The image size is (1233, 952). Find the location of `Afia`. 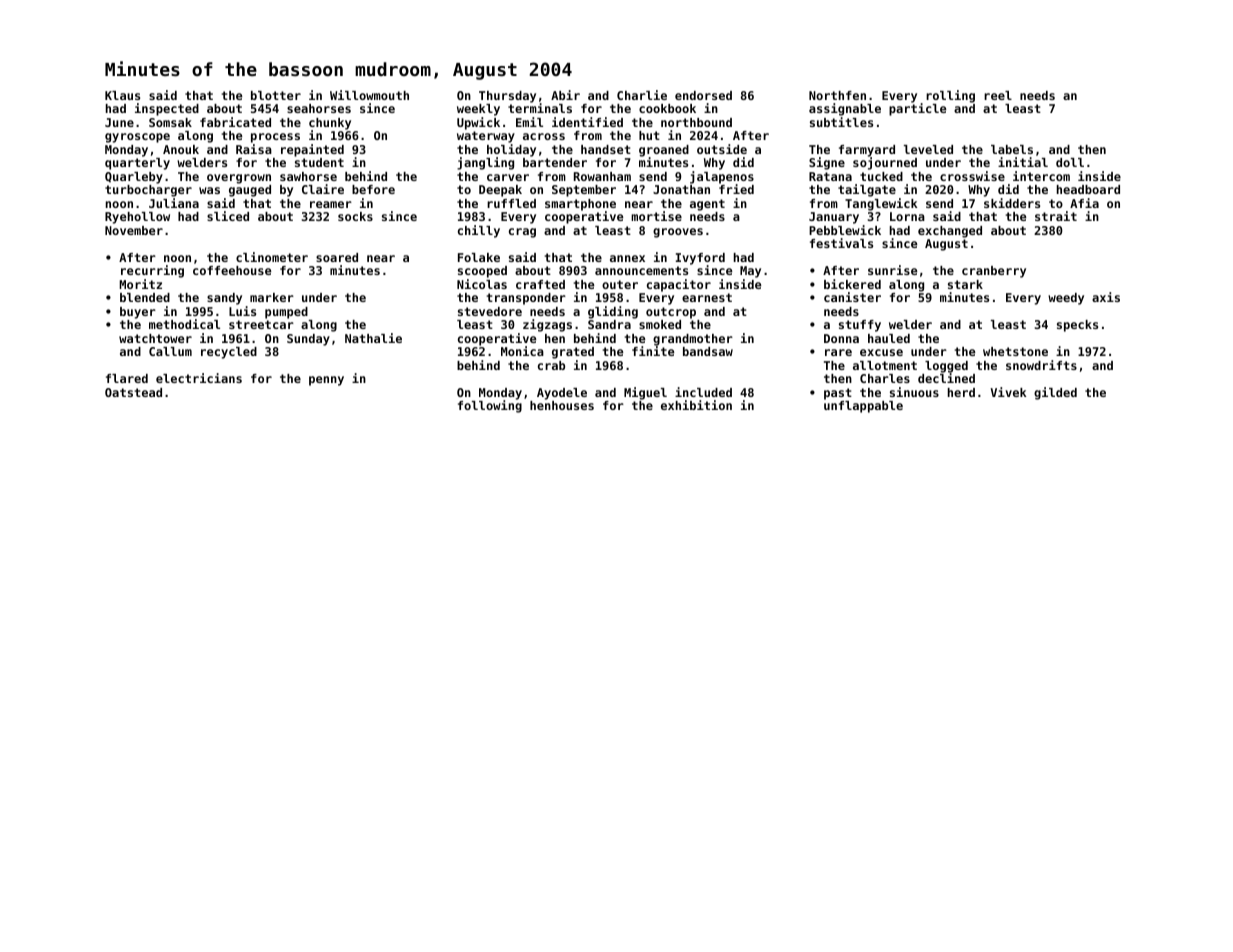

Afia is located at coordinates (1084, 203).
